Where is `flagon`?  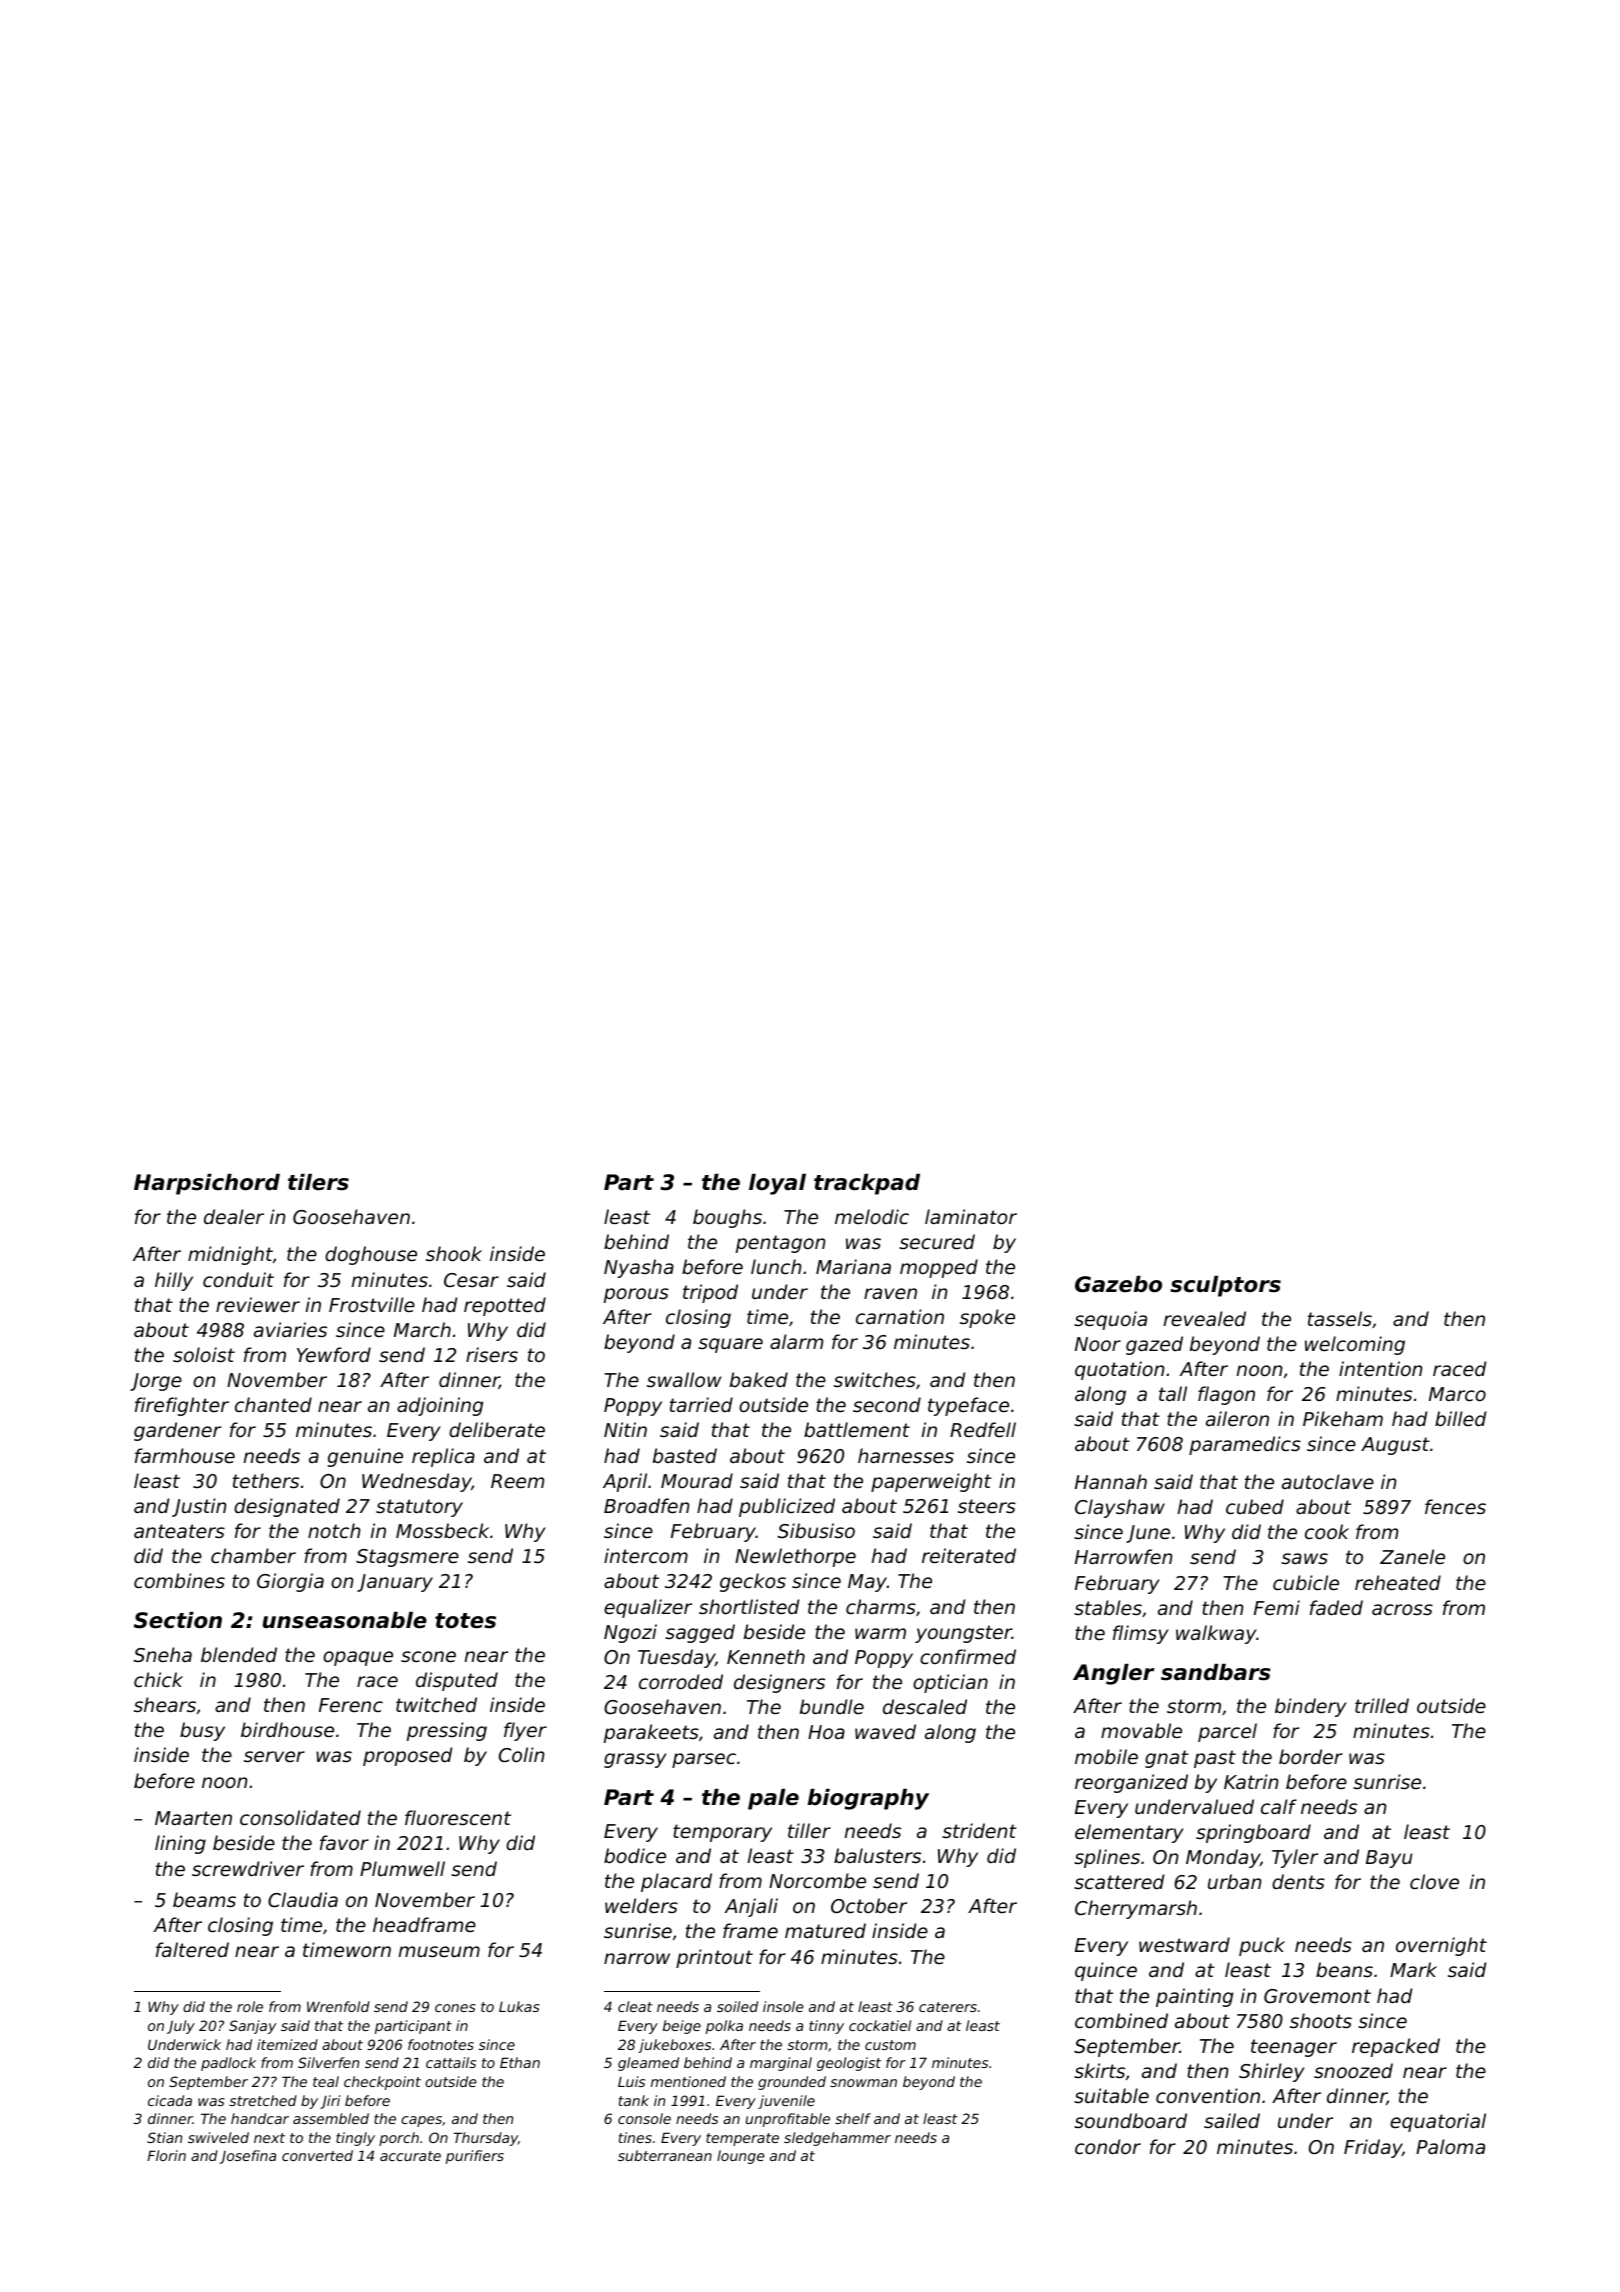
flagon is located at coordinates (1226, 1395).
